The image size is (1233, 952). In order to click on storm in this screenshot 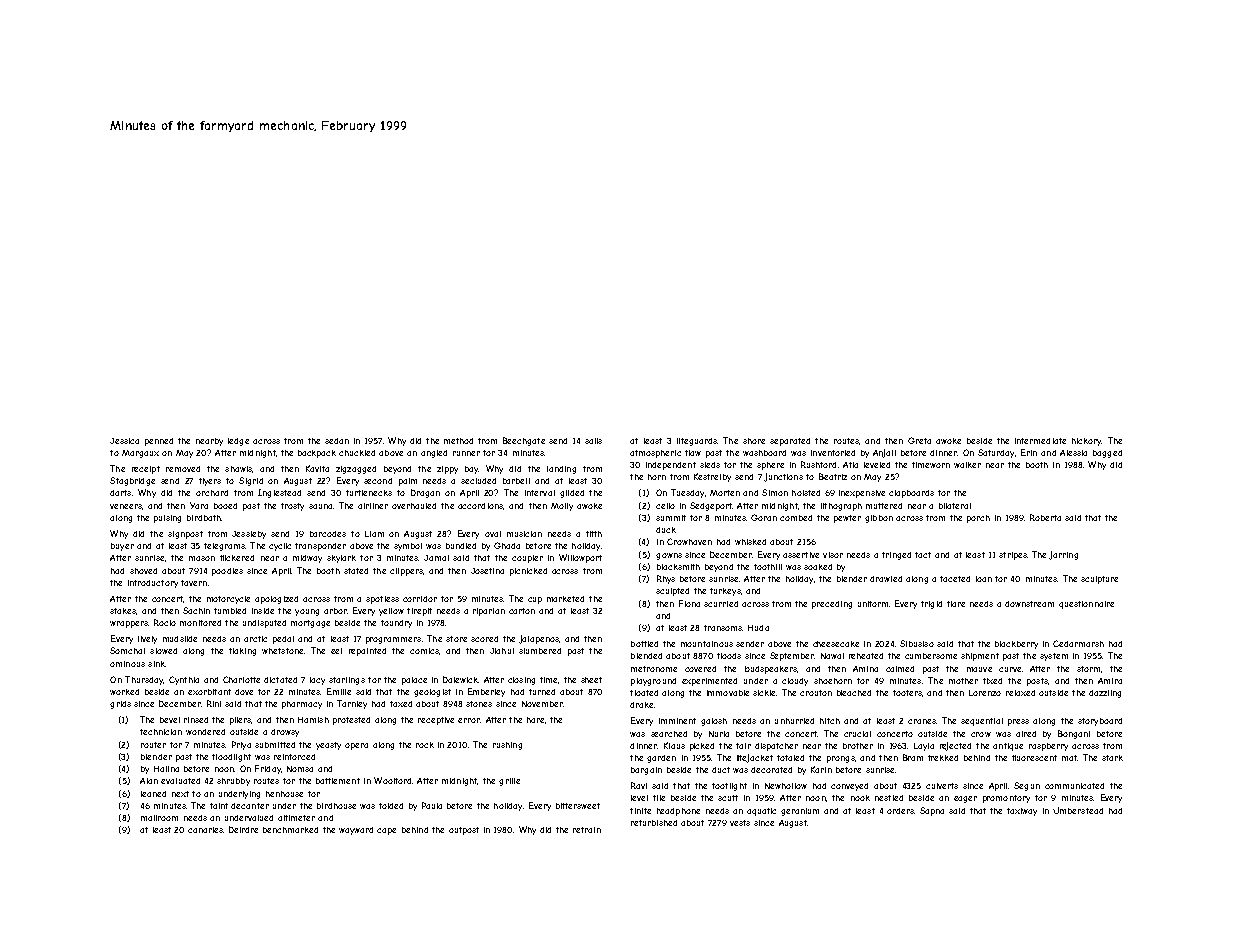, I will do `click(1088, 669)`.
